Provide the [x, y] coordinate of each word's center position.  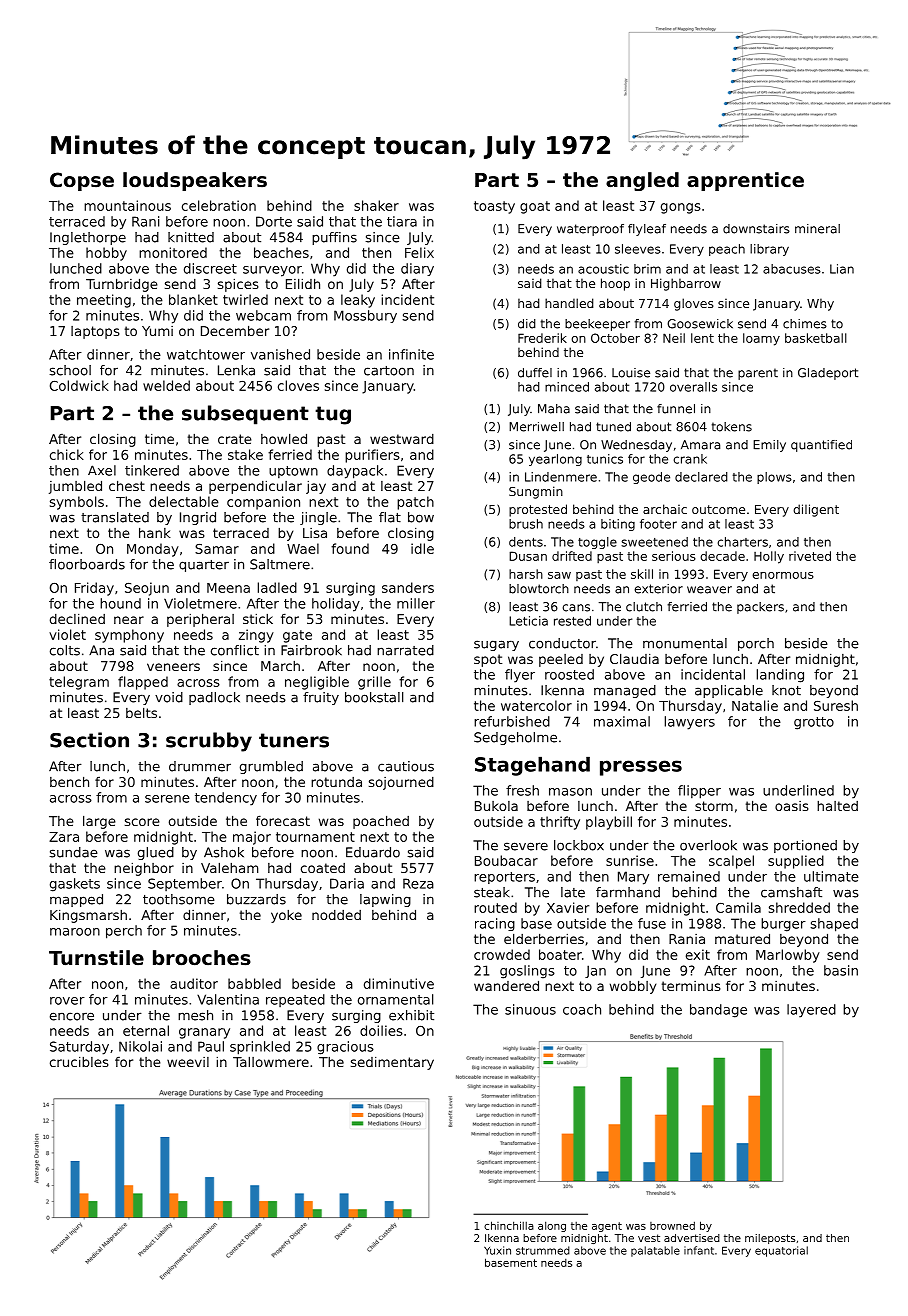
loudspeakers [195, 181]
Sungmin [536, 492]
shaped [834, 925]
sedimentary [392, 1063]
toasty [494, 207]
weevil [188, 1062]
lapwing [385, 900]
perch [124, 932]
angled [642, 181]
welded [166, 385]
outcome [718, 509]
